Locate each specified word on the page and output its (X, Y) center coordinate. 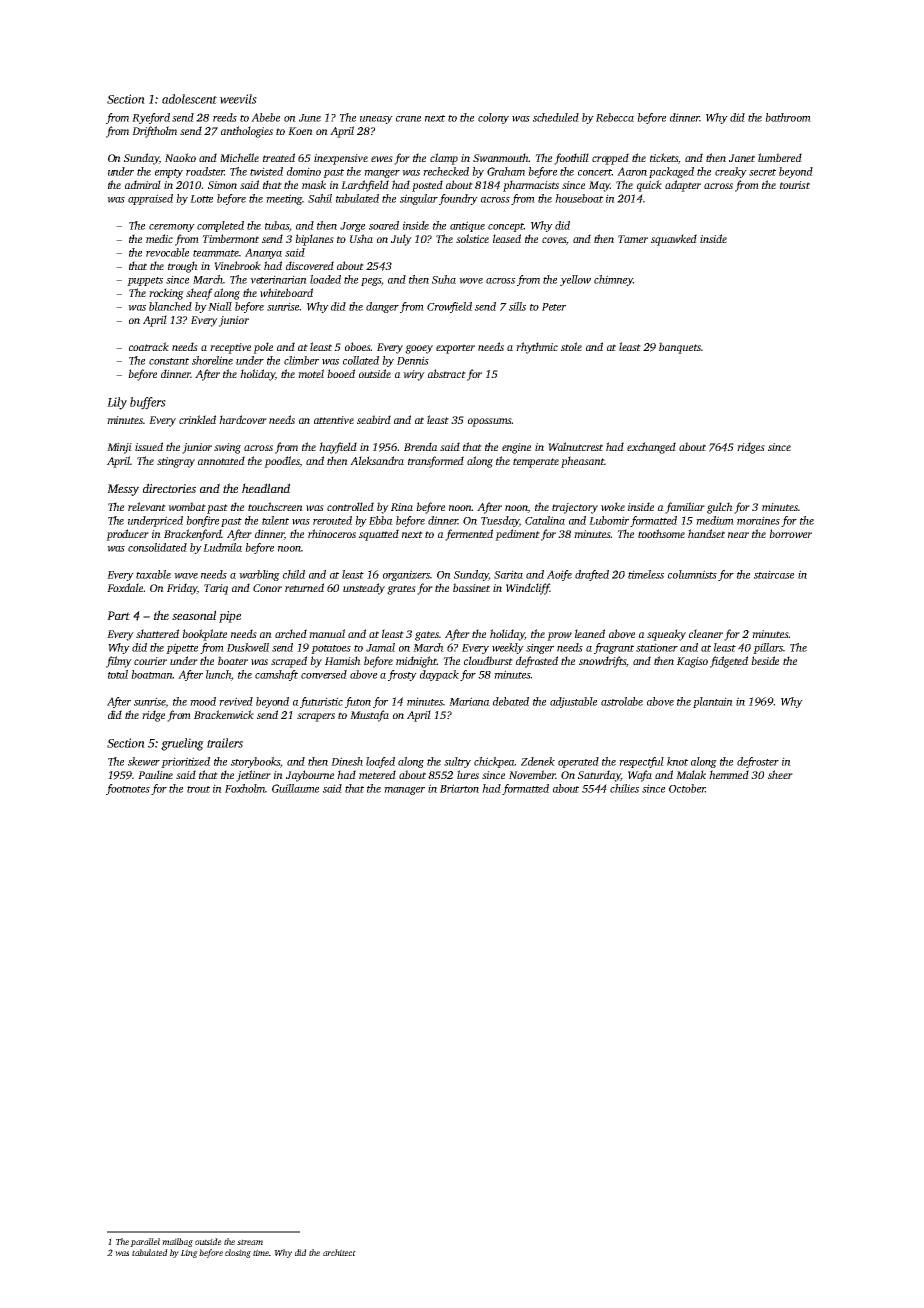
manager (404, 791)
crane (408, 119)
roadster (205, 171)
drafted (592, 575)
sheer (780, 774)
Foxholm (245, 788)
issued (149, 446)
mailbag (177, 1242)
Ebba (381, 520)
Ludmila (222, 547)
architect (339, 1252)
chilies (624, 788)
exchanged (651, 448)
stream (250, 1242)
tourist (795, 185)
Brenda (421, 446)
